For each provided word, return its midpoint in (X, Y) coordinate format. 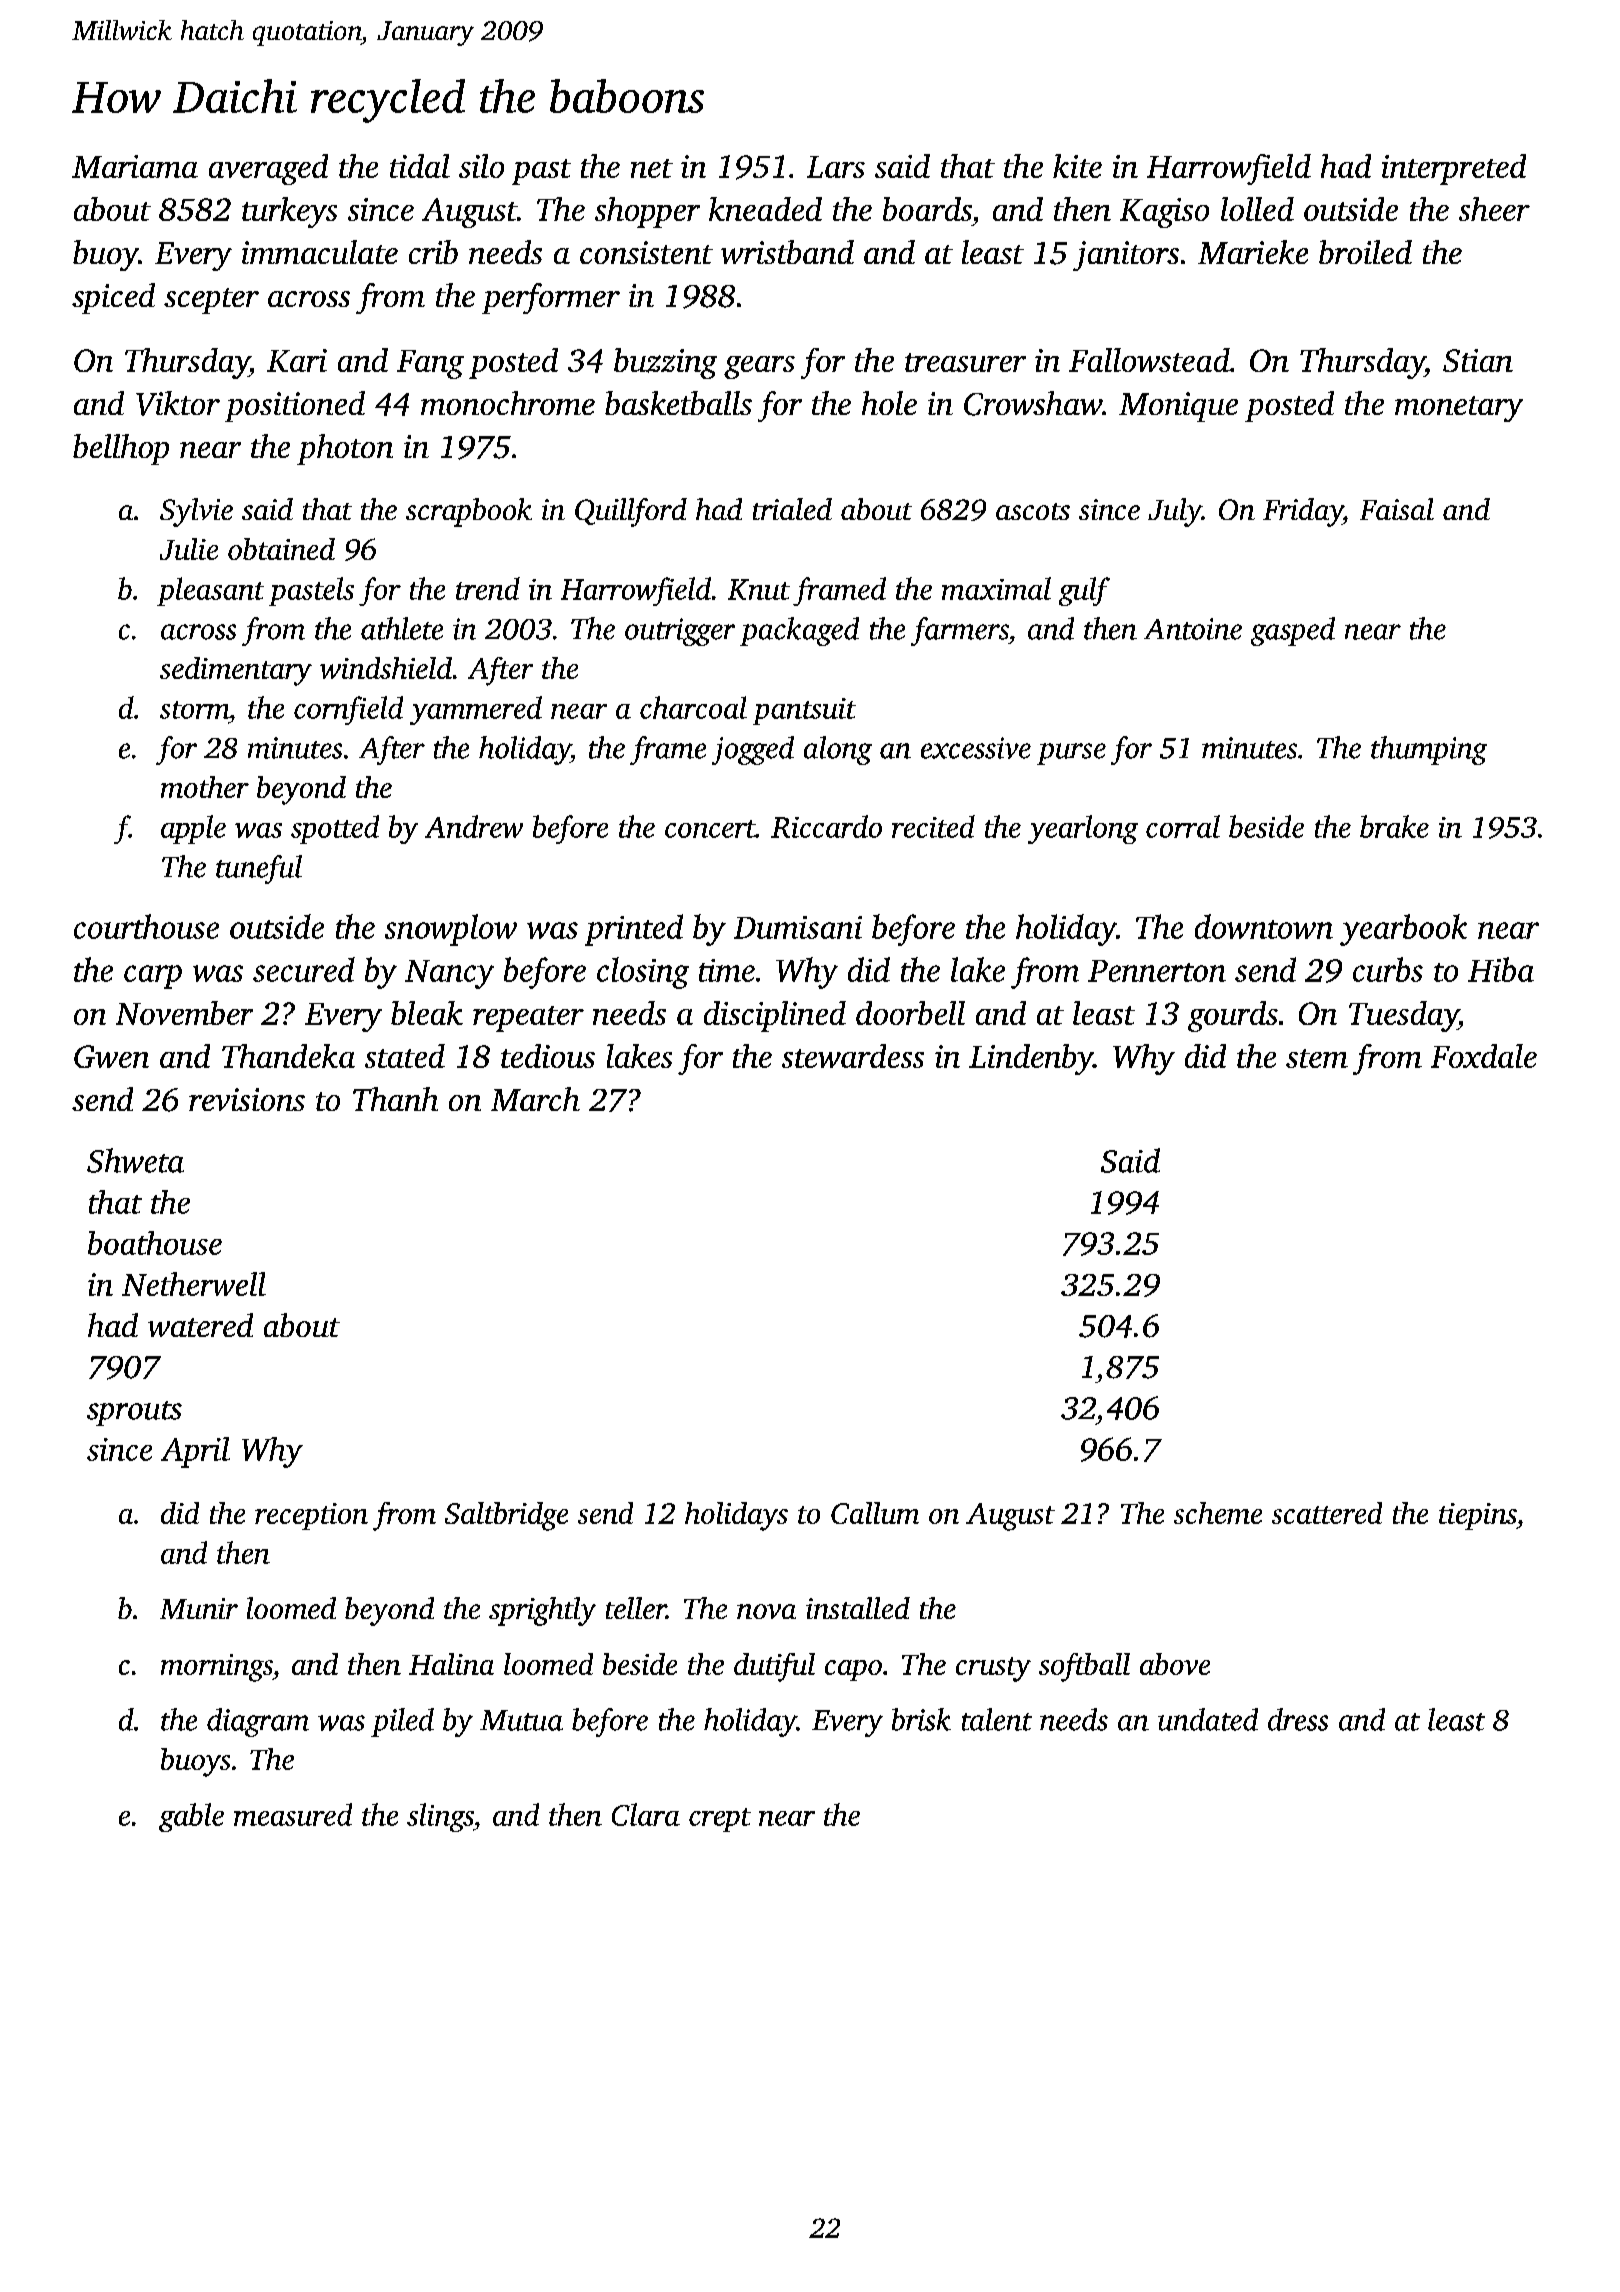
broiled (1365, 252)
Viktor (178, 403)
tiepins (1478, 1516)
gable (191, 1817)
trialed (792, 509)
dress (1298, 1719)
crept (720, 1820)
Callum (875, 1513)
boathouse (155, 1243)
